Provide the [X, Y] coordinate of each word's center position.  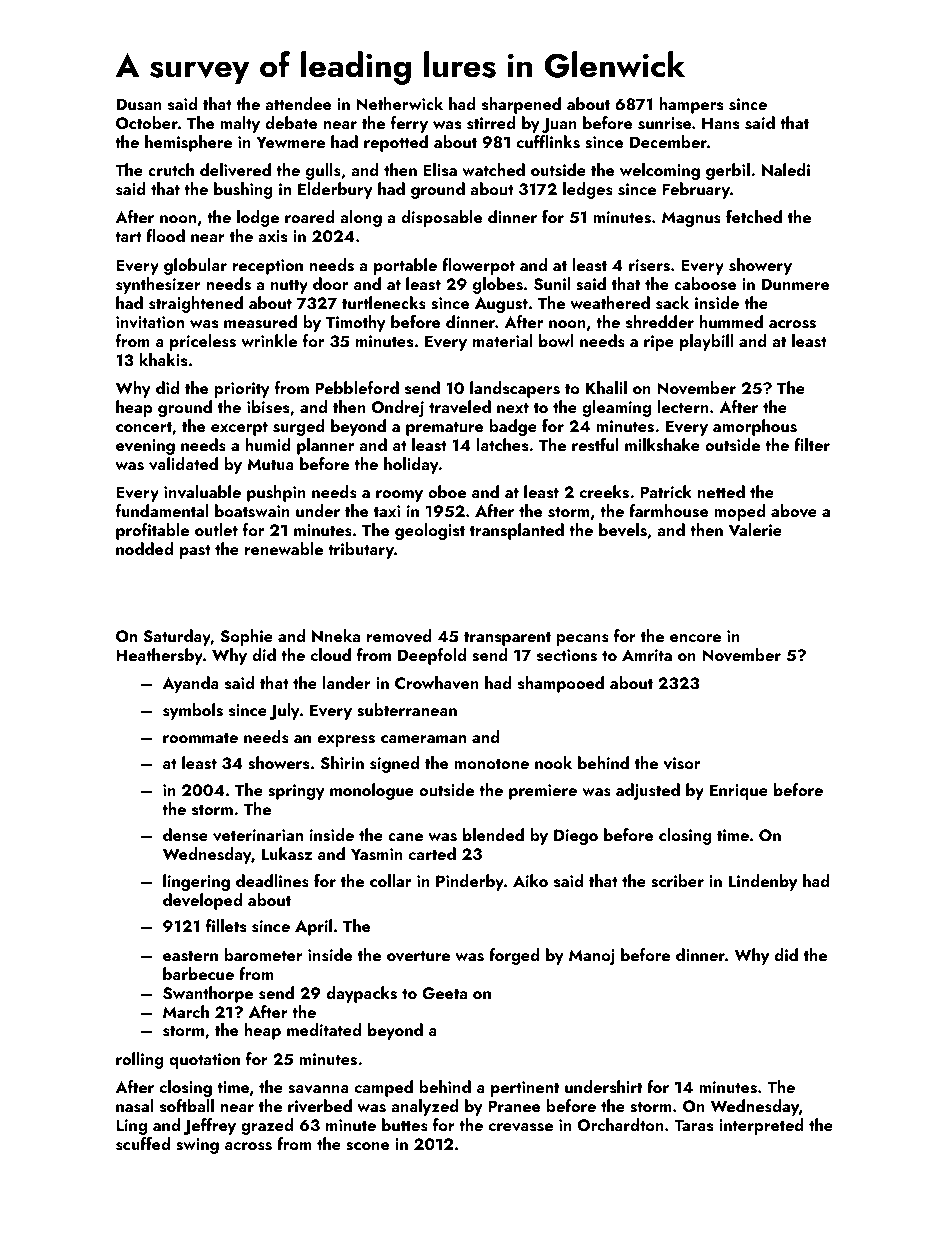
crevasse [521, 1127]
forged [514, 956]
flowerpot [478, 266]
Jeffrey [209, 1126]
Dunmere [795, 284]
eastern [190, 956]
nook [553, 762]
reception [268, 267]
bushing [243, 190]
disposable [441, 218]
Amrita [647, 655]
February [696, 190]
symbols [193, 711]
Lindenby [763, 882]
